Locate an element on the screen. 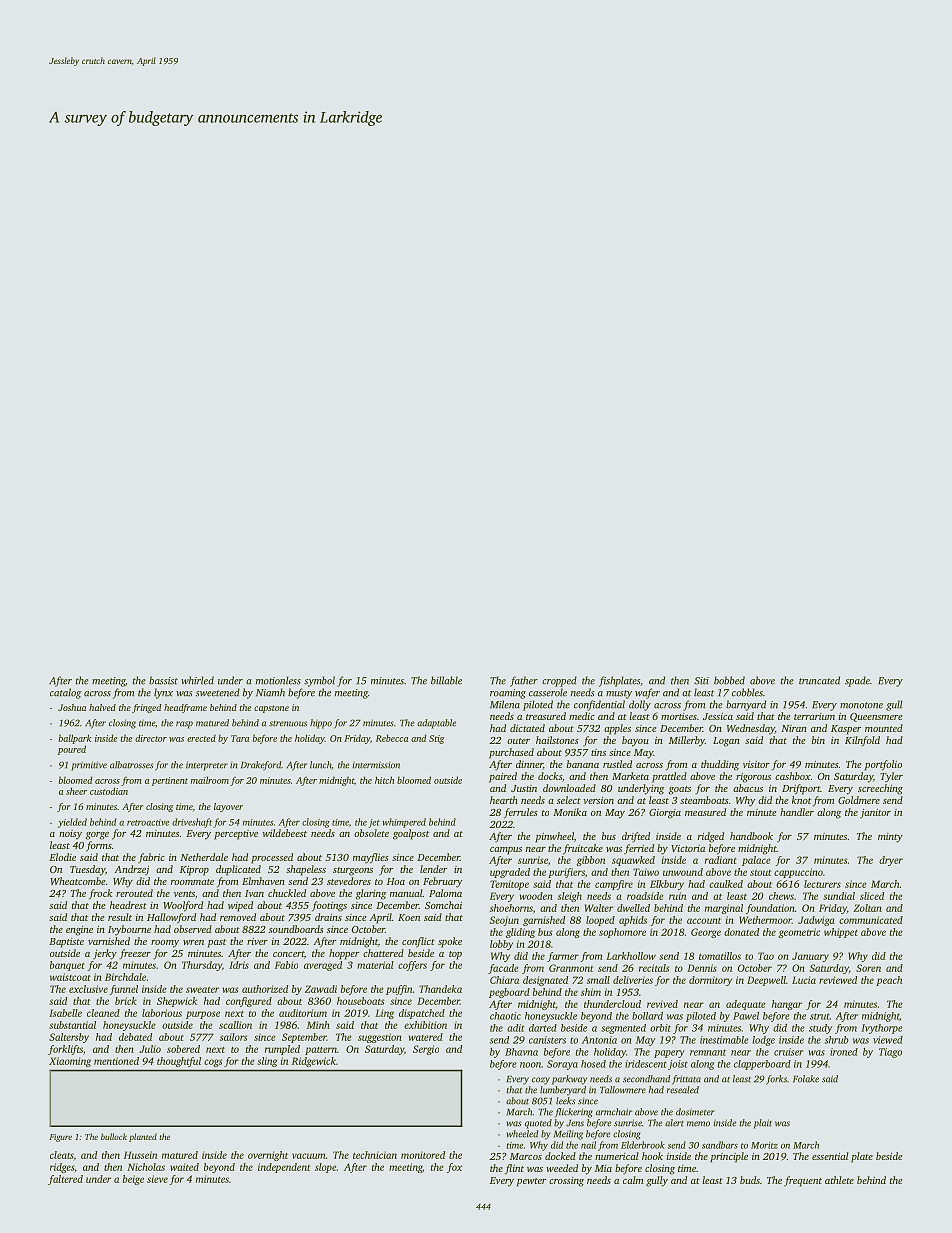 Image resolution: width=952 pixels, height=1233 pixels. bassist is located at coordinates (163, 680).
